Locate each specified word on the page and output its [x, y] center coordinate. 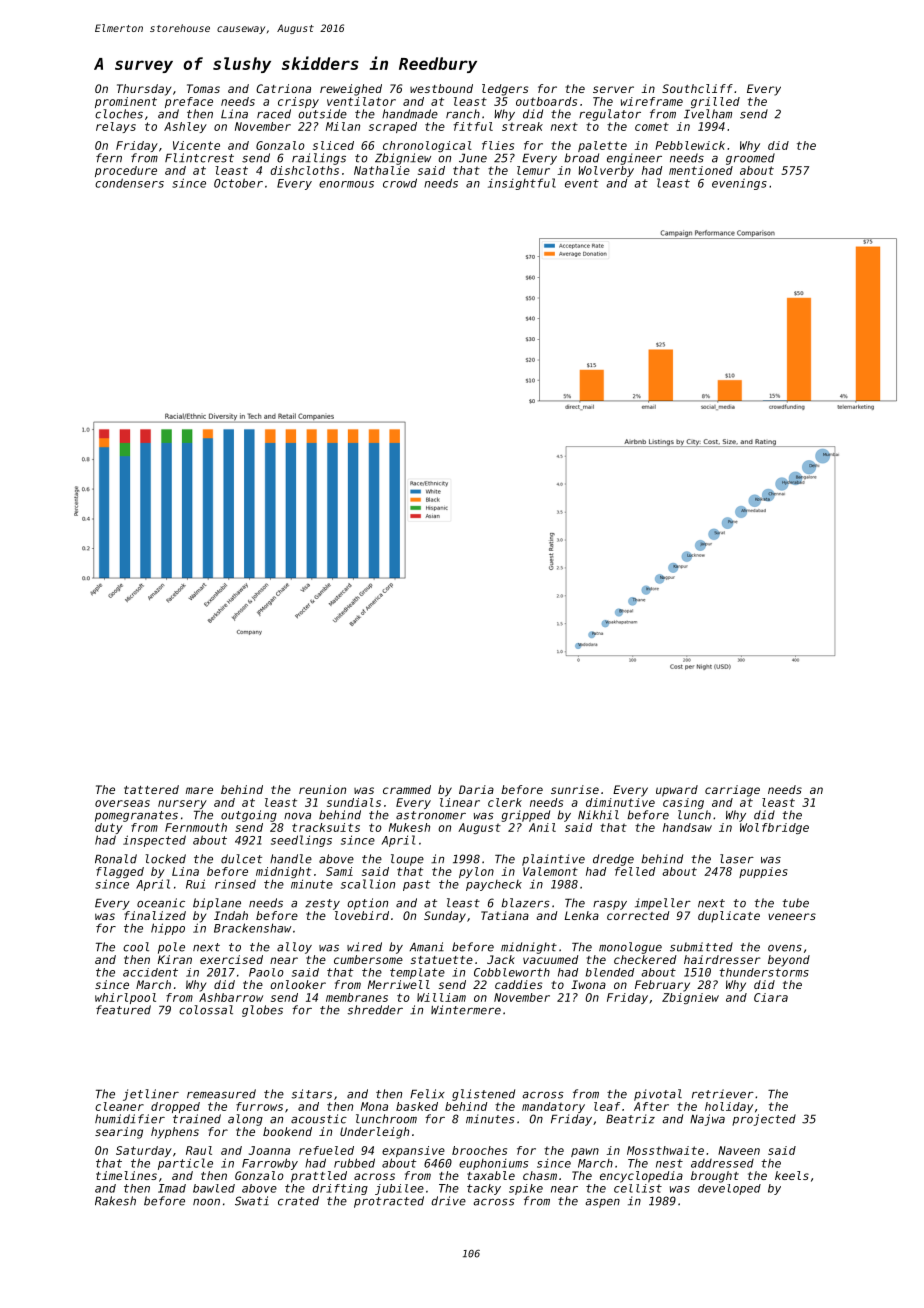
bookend [287, 1131]
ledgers [505, 90]
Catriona [283, 88]
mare [199, 790]
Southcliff [697, 88]
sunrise [575, 789]
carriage [732, 791]
